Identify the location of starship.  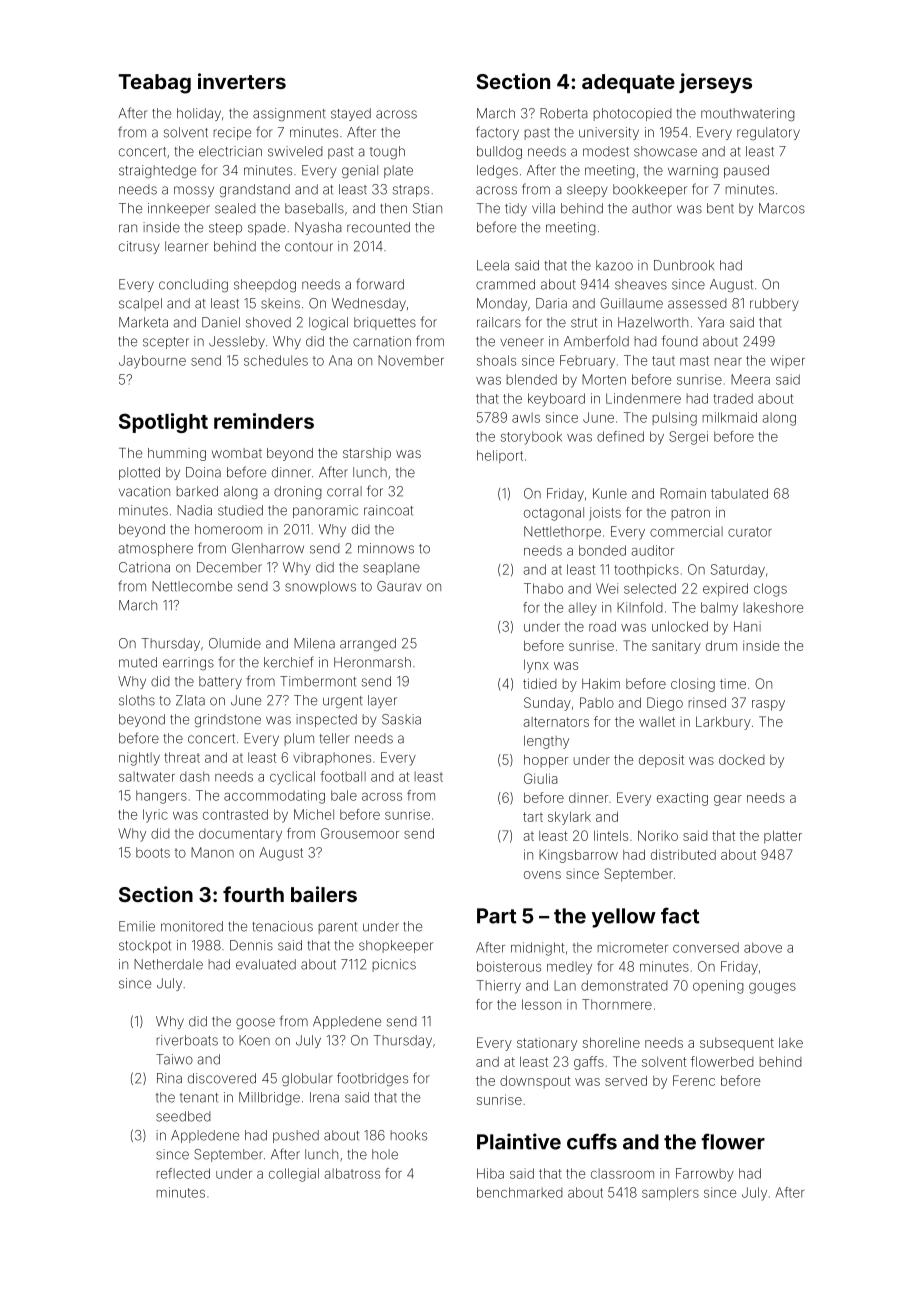
(367, 454).
